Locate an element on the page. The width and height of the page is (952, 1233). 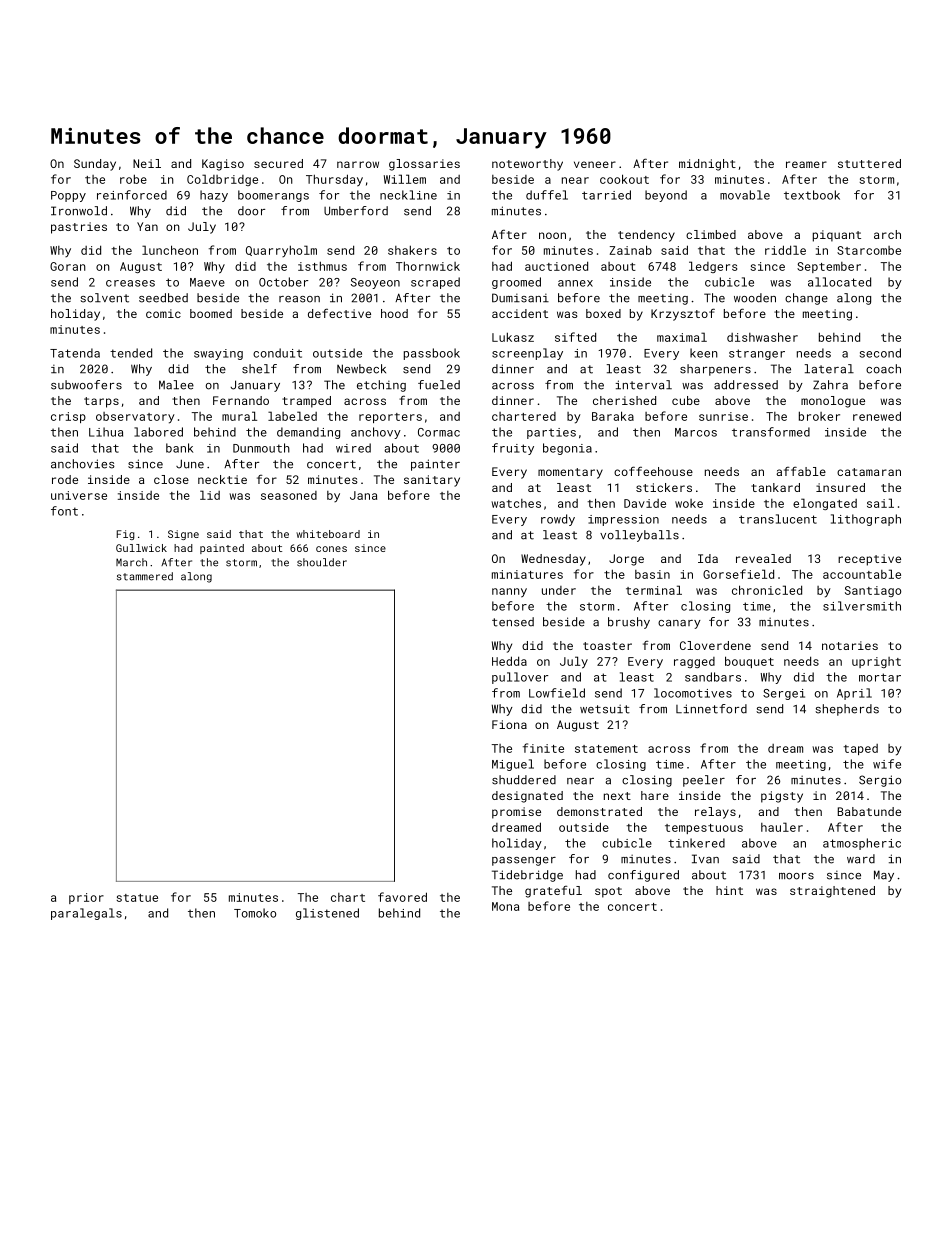
renewed is located at coordinates (877, 416).
